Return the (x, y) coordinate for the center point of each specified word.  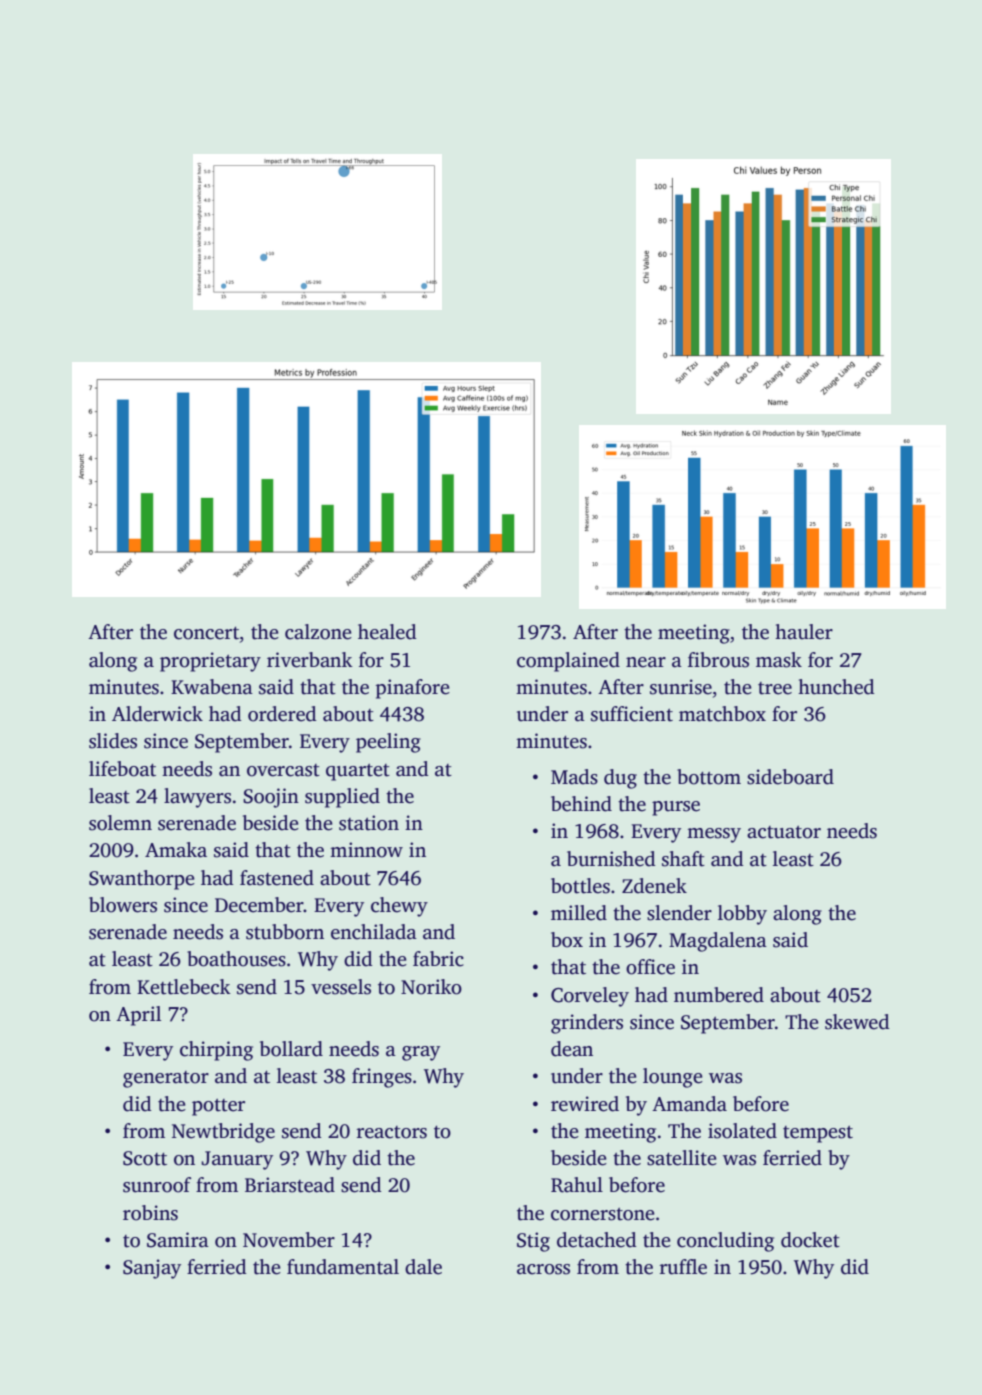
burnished (611, 859)
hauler (804, 632)
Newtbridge (223, 1133)
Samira (178, 1240)
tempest (818, 1134)
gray (421, 1053)
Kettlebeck (184, 987)
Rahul (577, 1185)
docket (810, 1240)
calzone (318, 632)
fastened (277, 878)
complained (568, 662)
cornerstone (603, 1214)
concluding (725, 1242)
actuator (784, 832)
